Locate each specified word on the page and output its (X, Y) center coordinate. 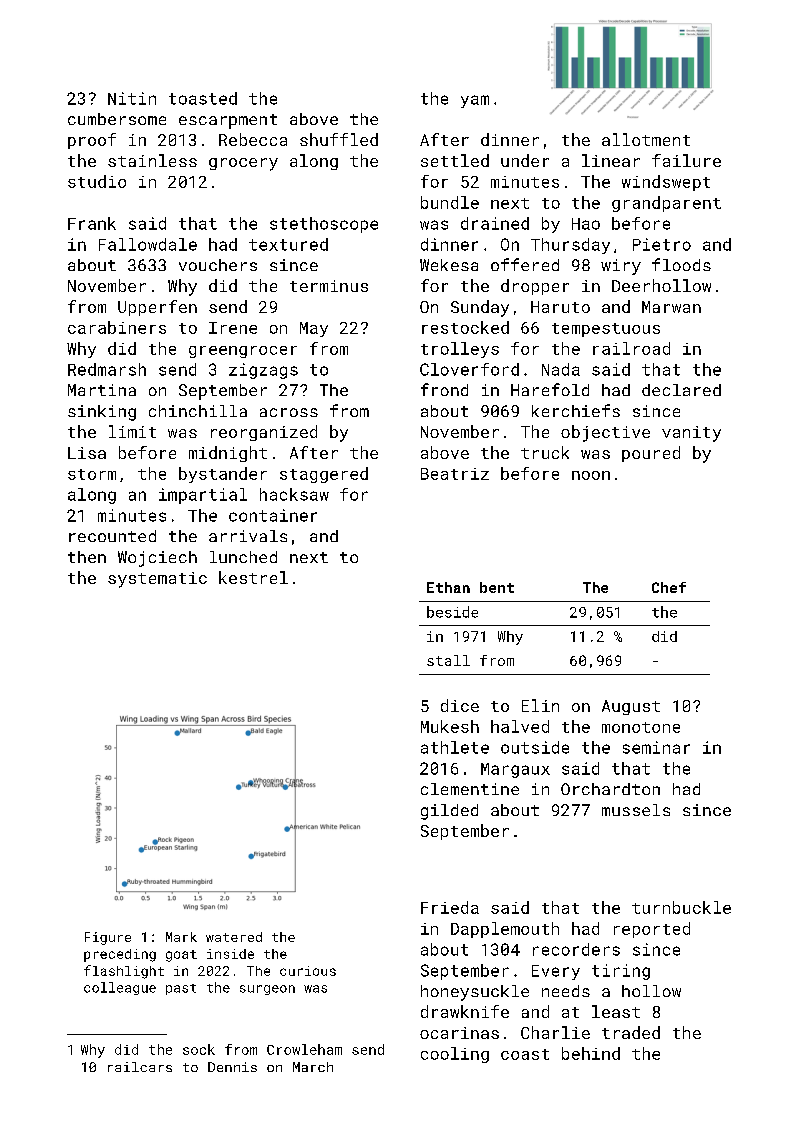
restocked (465, 327)
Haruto (560, 307)
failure (686, 160)
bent (497, 587)
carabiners (117, 327)
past (181, 989)
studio (97, 181)
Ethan (448, 587)
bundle (450, 202)
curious (308, 971)
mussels (636, 810)
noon (591, 475)
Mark (181, 937)
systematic (157, 580)
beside (452, 612)
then (87, 557)
